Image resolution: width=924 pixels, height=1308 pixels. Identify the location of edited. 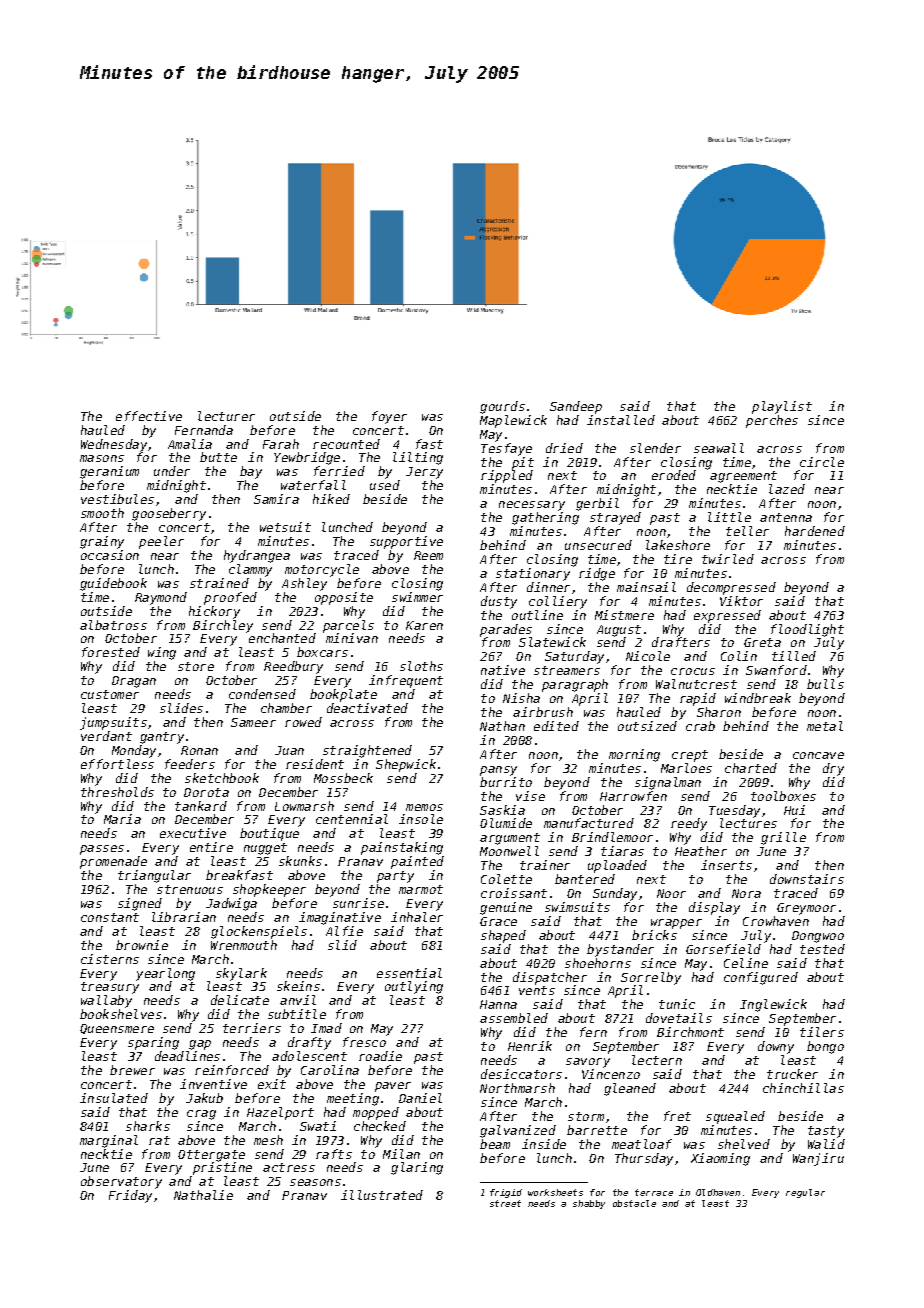
(556, 726).
